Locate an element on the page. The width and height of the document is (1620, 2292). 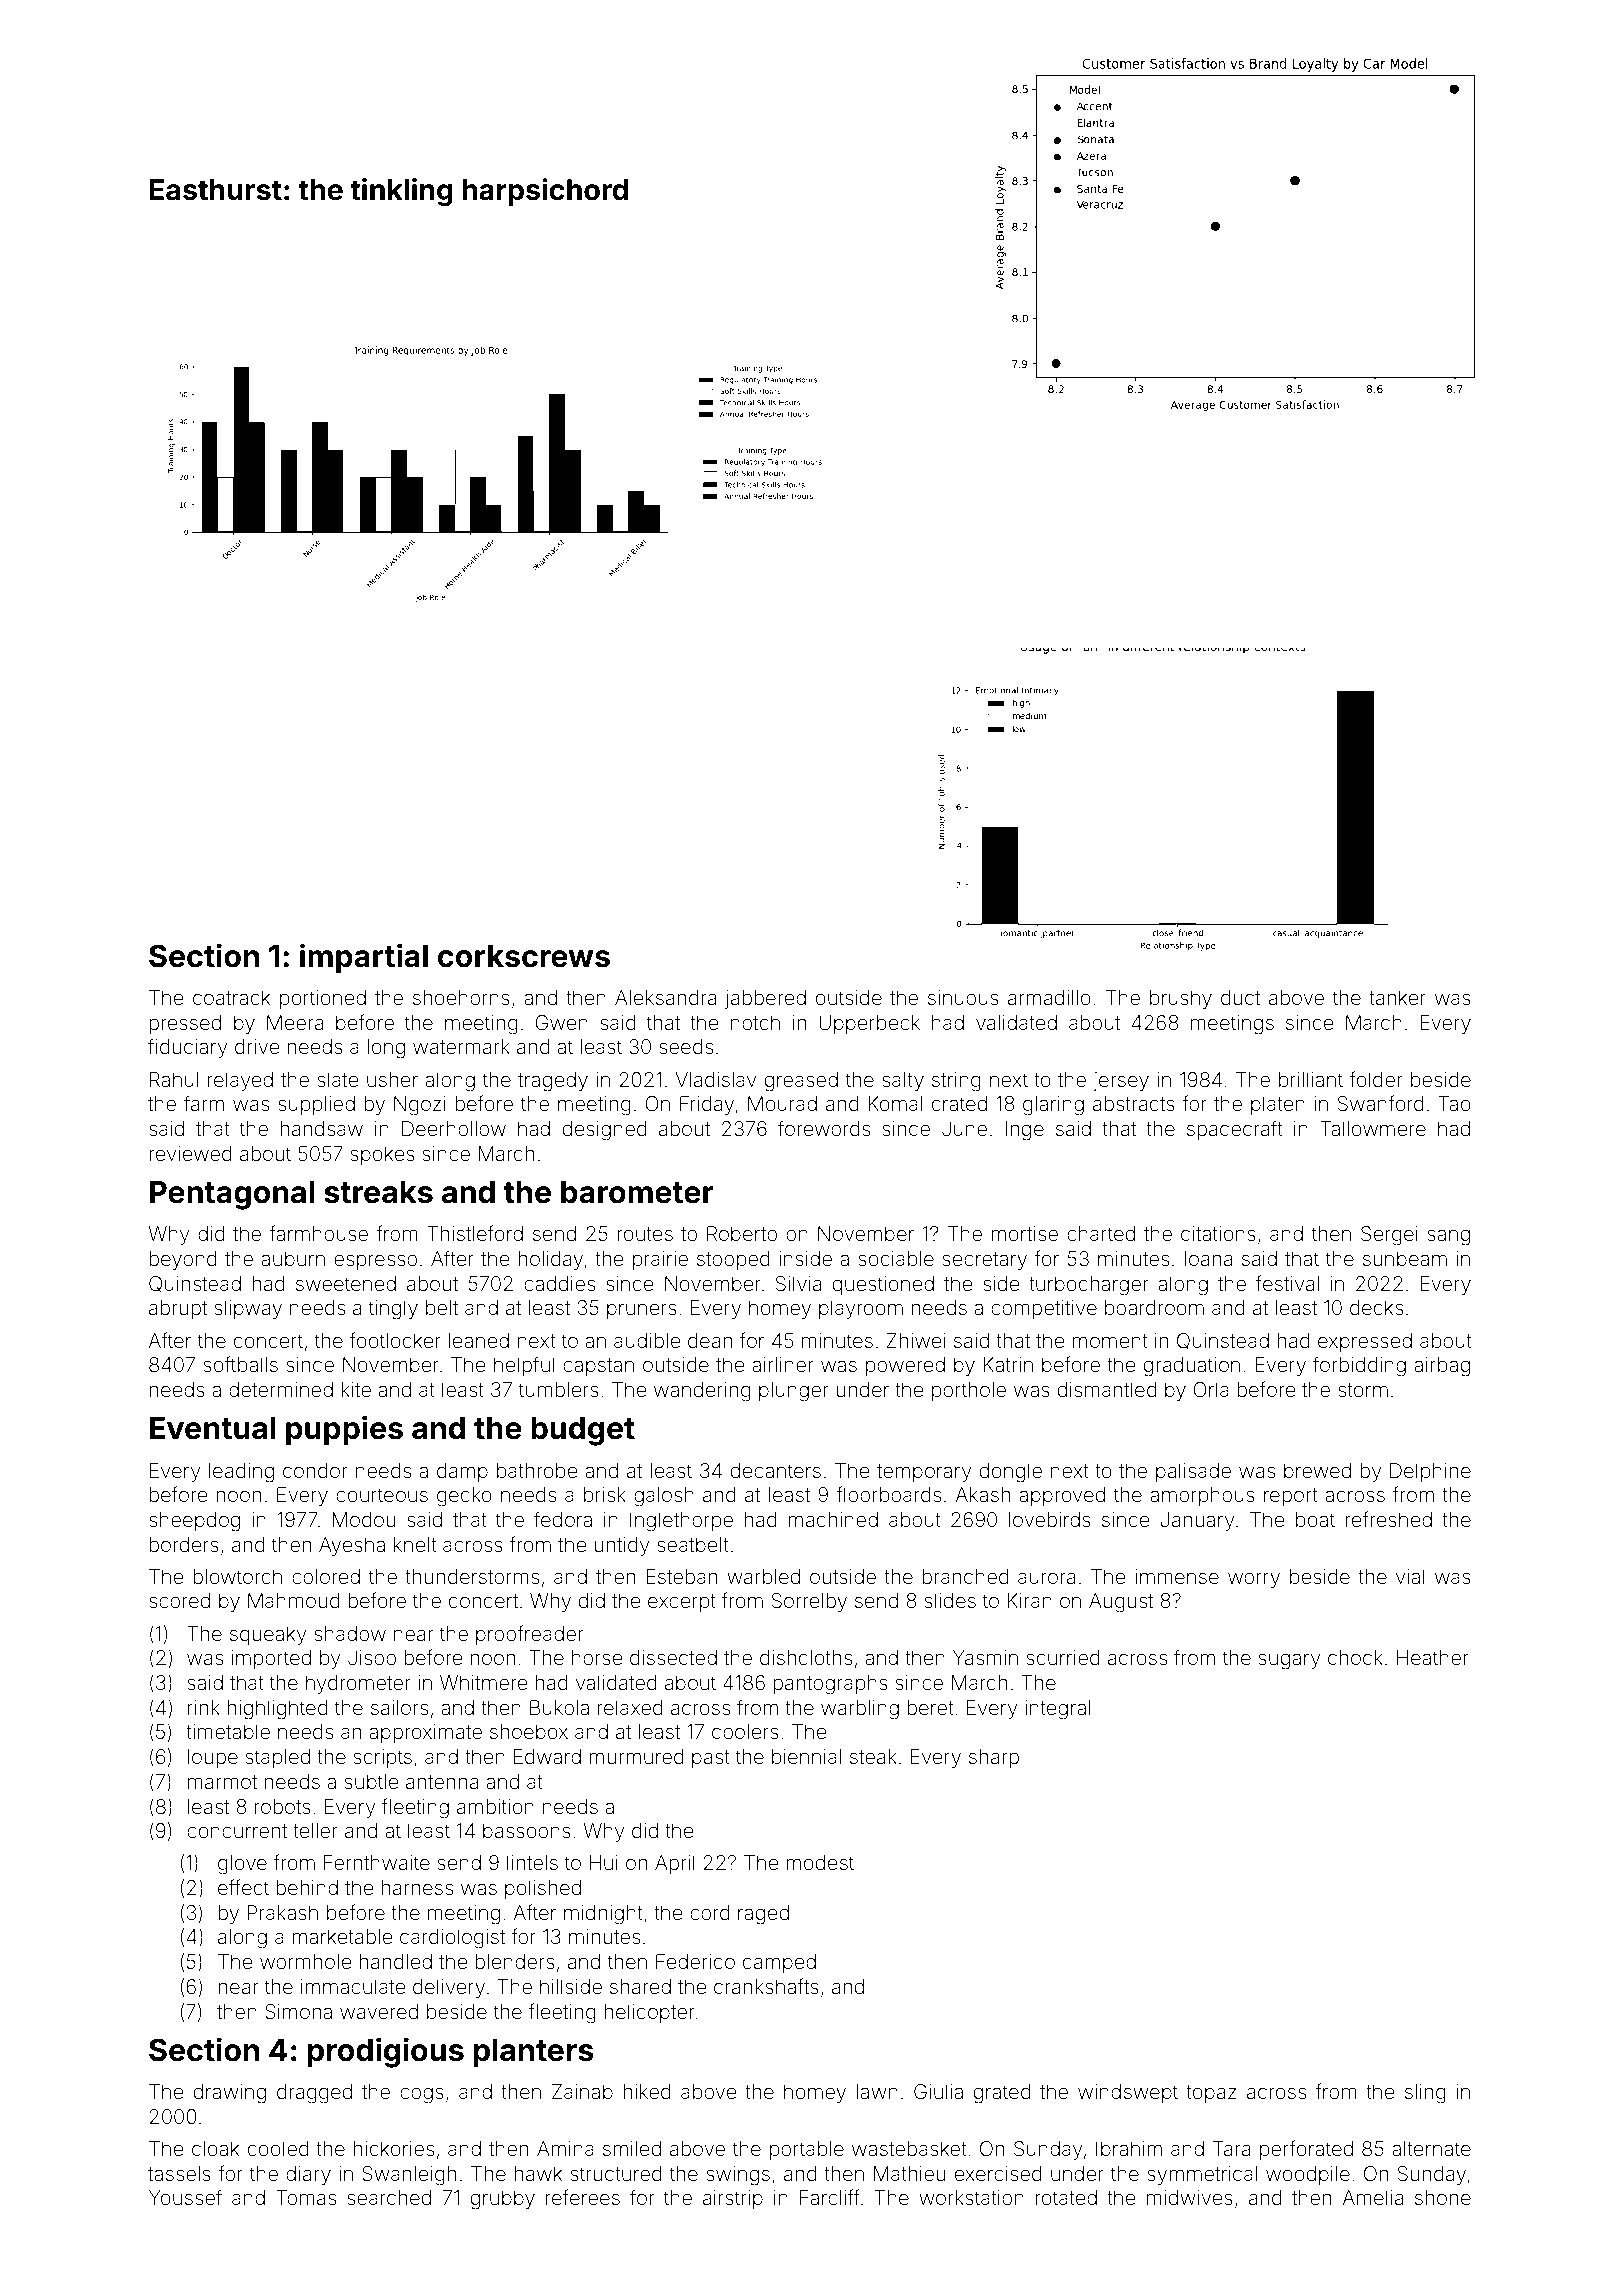
Tomas is located at coordinates (306, 2197).
